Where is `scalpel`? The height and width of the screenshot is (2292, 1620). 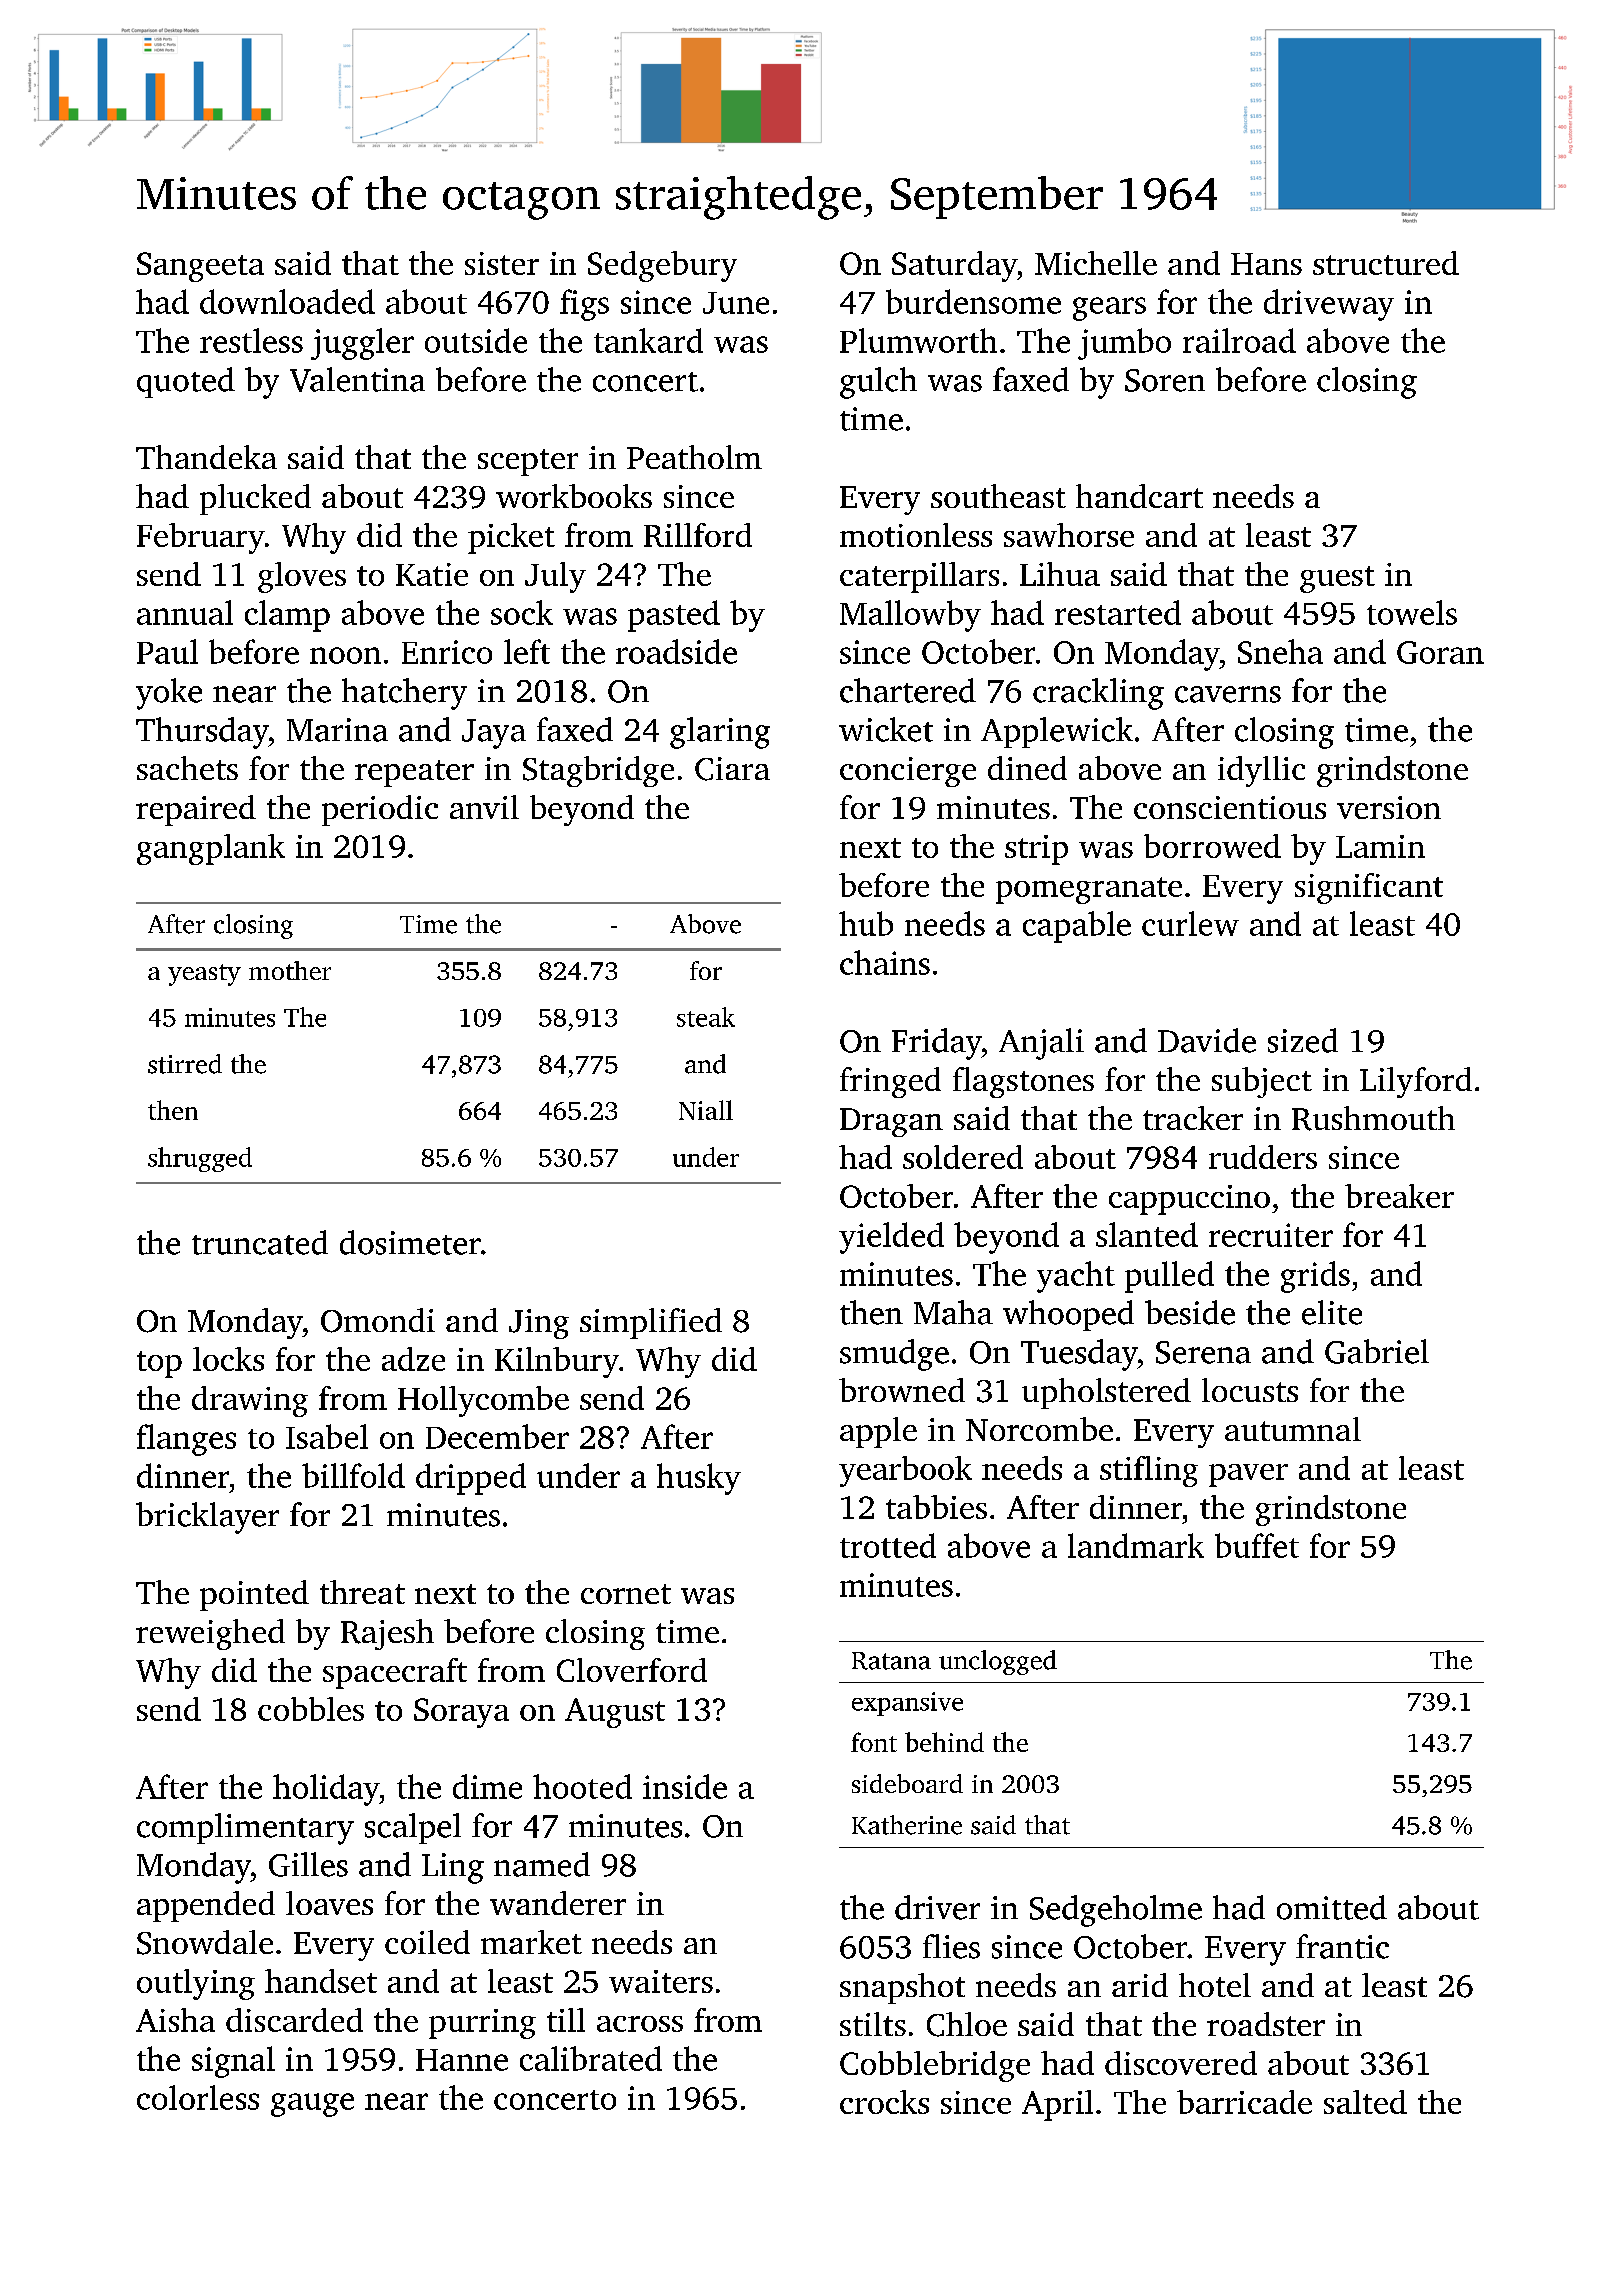
scalpel is located at coordinates (413, 1828).
